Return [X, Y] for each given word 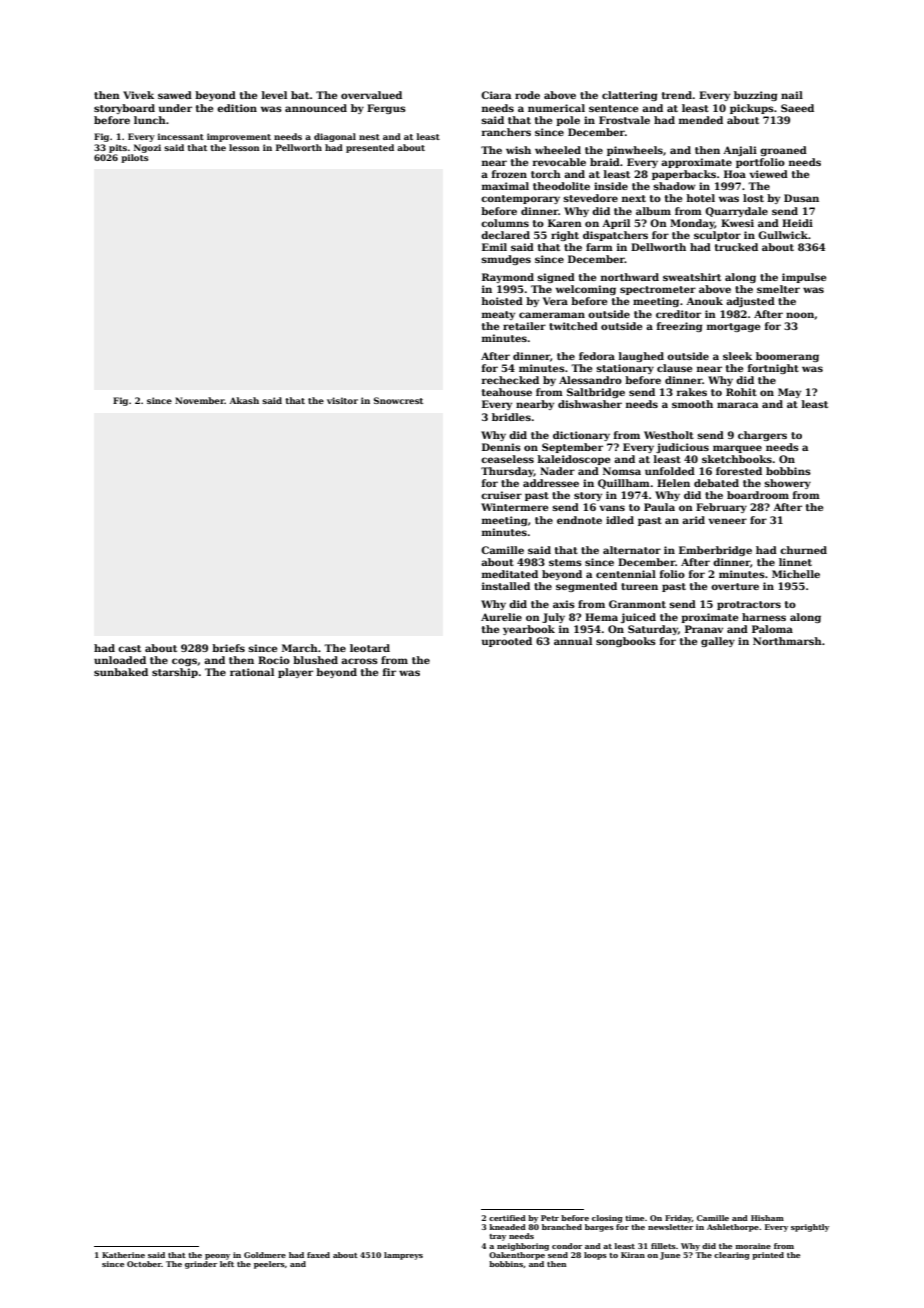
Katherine [123, 1255]
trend [677, 95]
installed [506, 586]
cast [129, 648]
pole [568, 121]
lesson [244, 147]
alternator [632, 550]
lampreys [403, 1256]
